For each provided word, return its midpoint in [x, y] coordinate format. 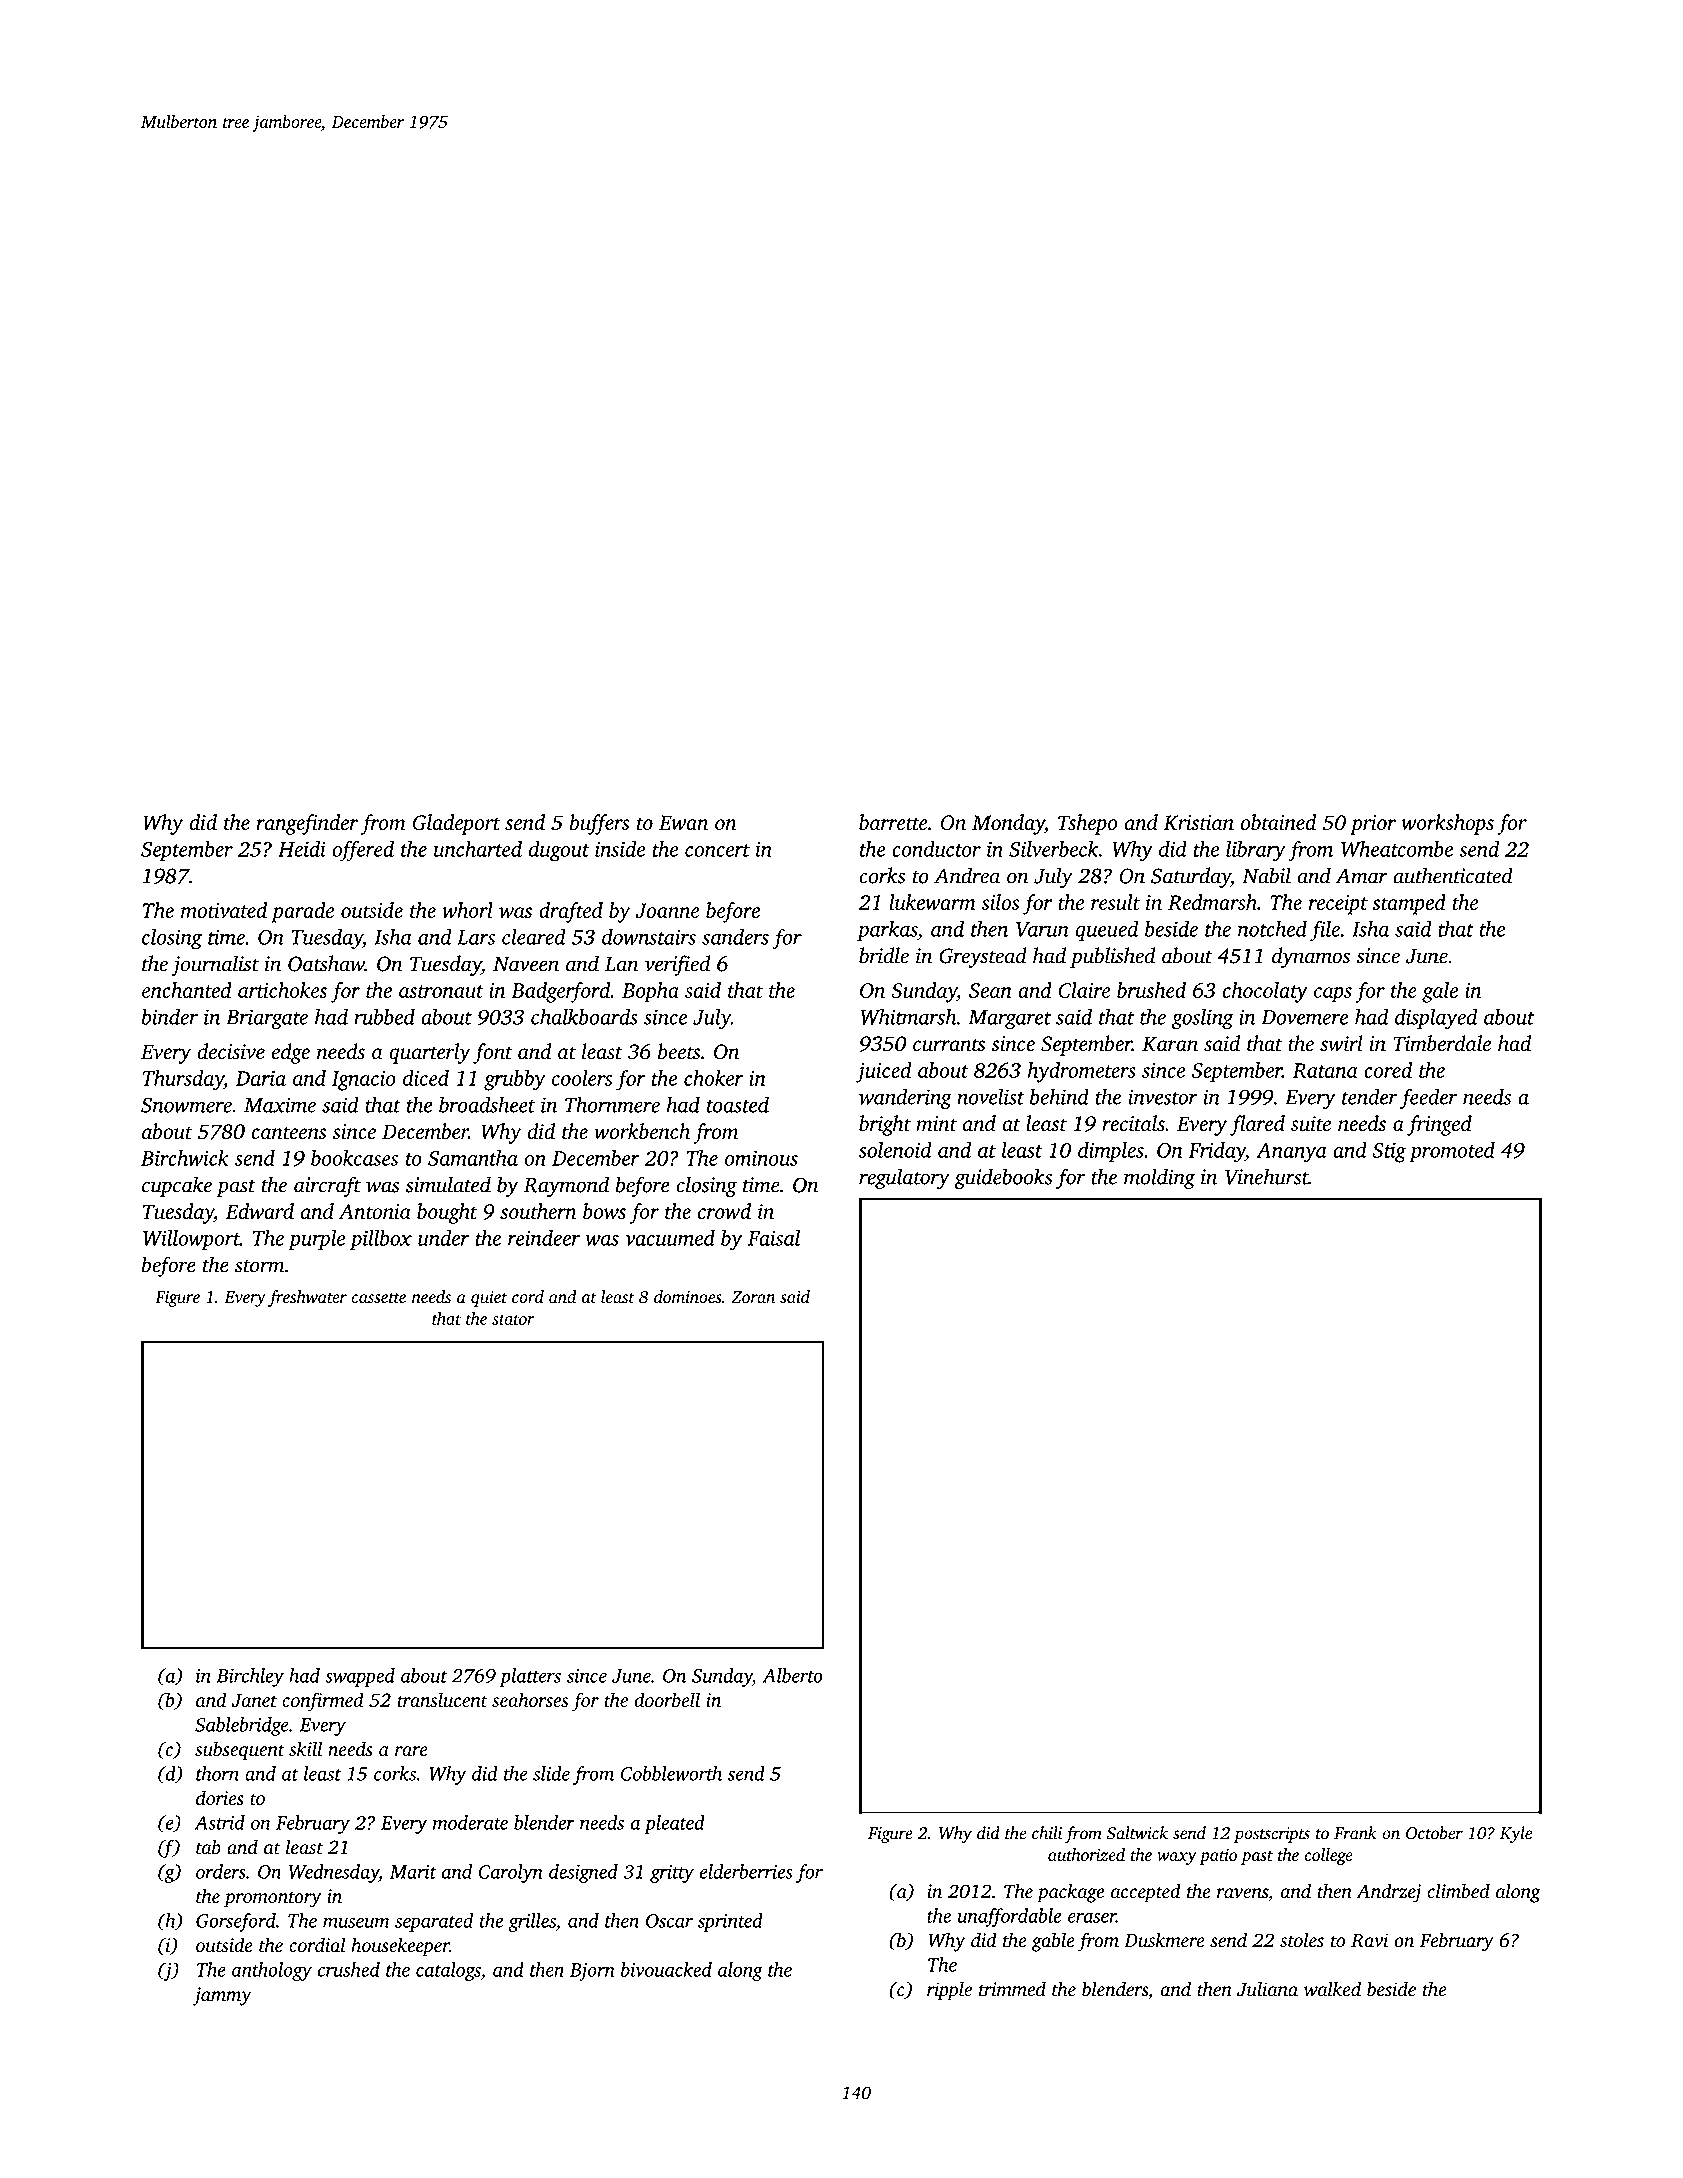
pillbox [381, 1240]
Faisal [774, 1238]
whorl [467, 910]
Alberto [792, 1675]
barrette [893, 822]
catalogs [448, 1971]
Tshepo [1088, 824]
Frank [1355, 1833]
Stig [1389, 1152]
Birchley [250, 1677]
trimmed [1012, 1989]
